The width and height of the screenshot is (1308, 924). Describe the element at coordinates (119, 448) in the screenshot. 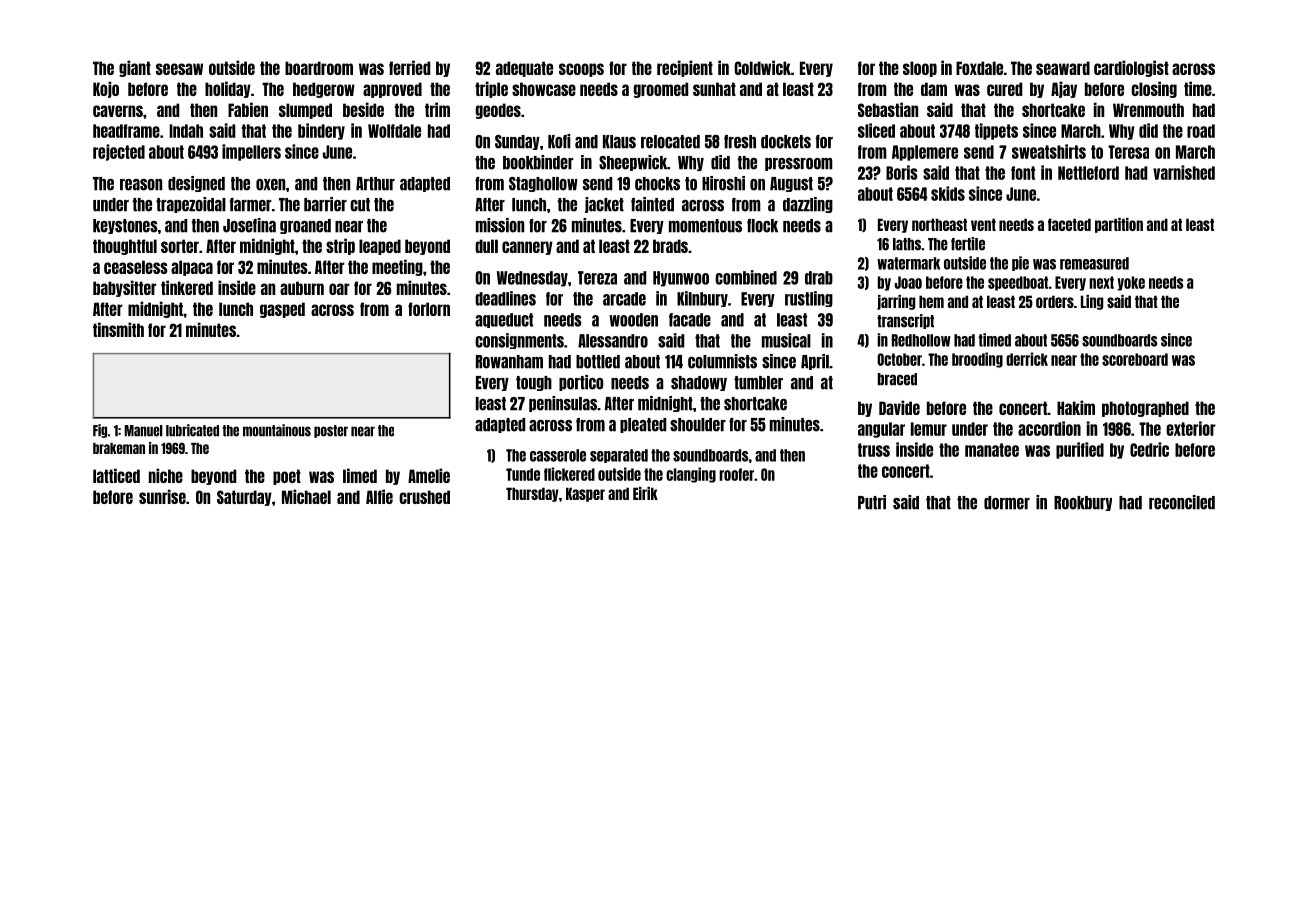

I see `brakeman` at that location.
